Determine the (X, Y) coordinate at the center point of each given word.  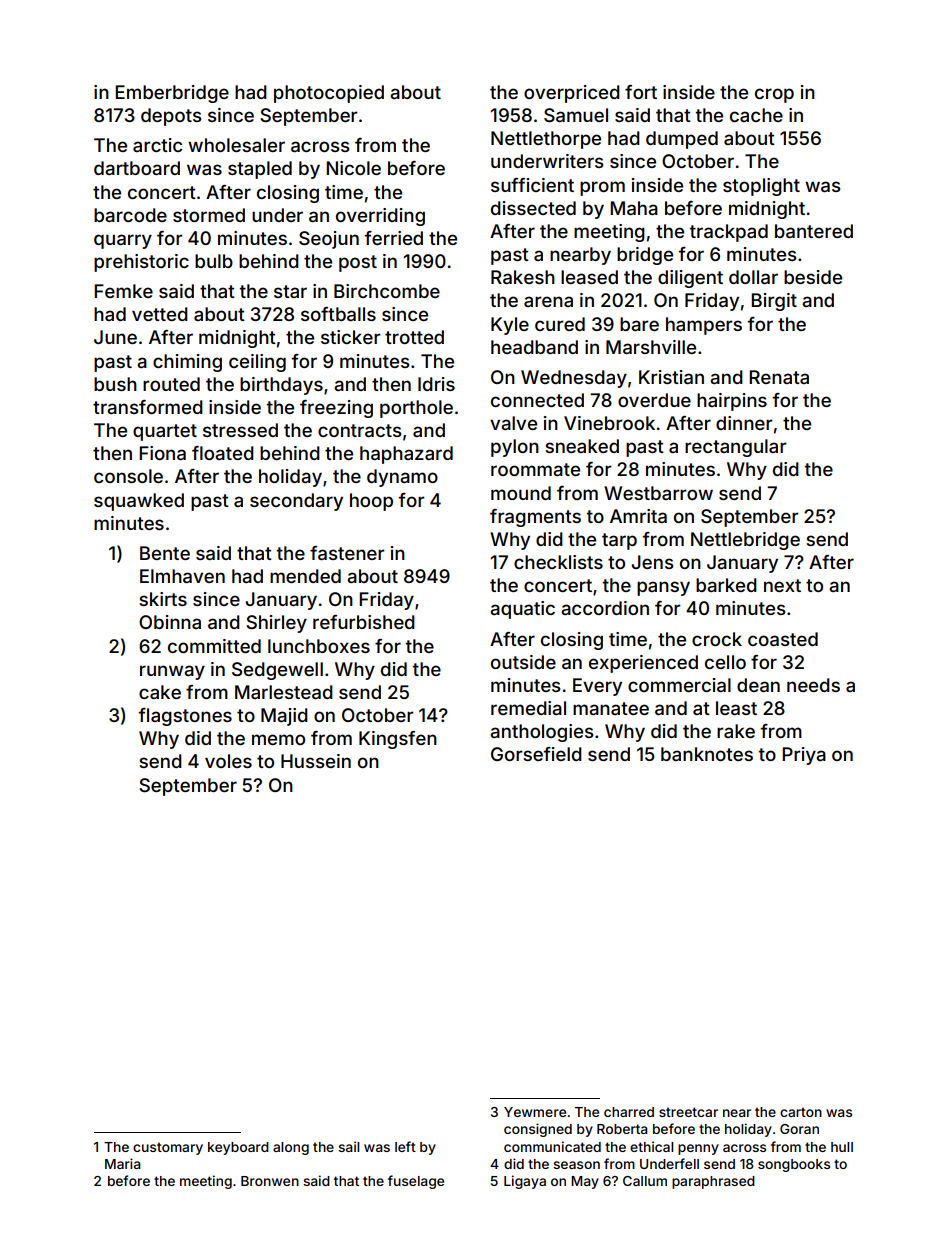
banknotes (707, 754)
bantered (814, 231)
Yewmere (535, 1112)
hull (842, 1147)
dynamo (402, 478)
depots (171, 117)
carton (801, 1112)
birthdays (281, 386)
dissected (533, 208)
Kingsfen (398, 740)
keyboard (238, 1148)
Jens (652, 562)
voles (228, 761)
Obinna (170, 622)
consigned (538, 1130)
